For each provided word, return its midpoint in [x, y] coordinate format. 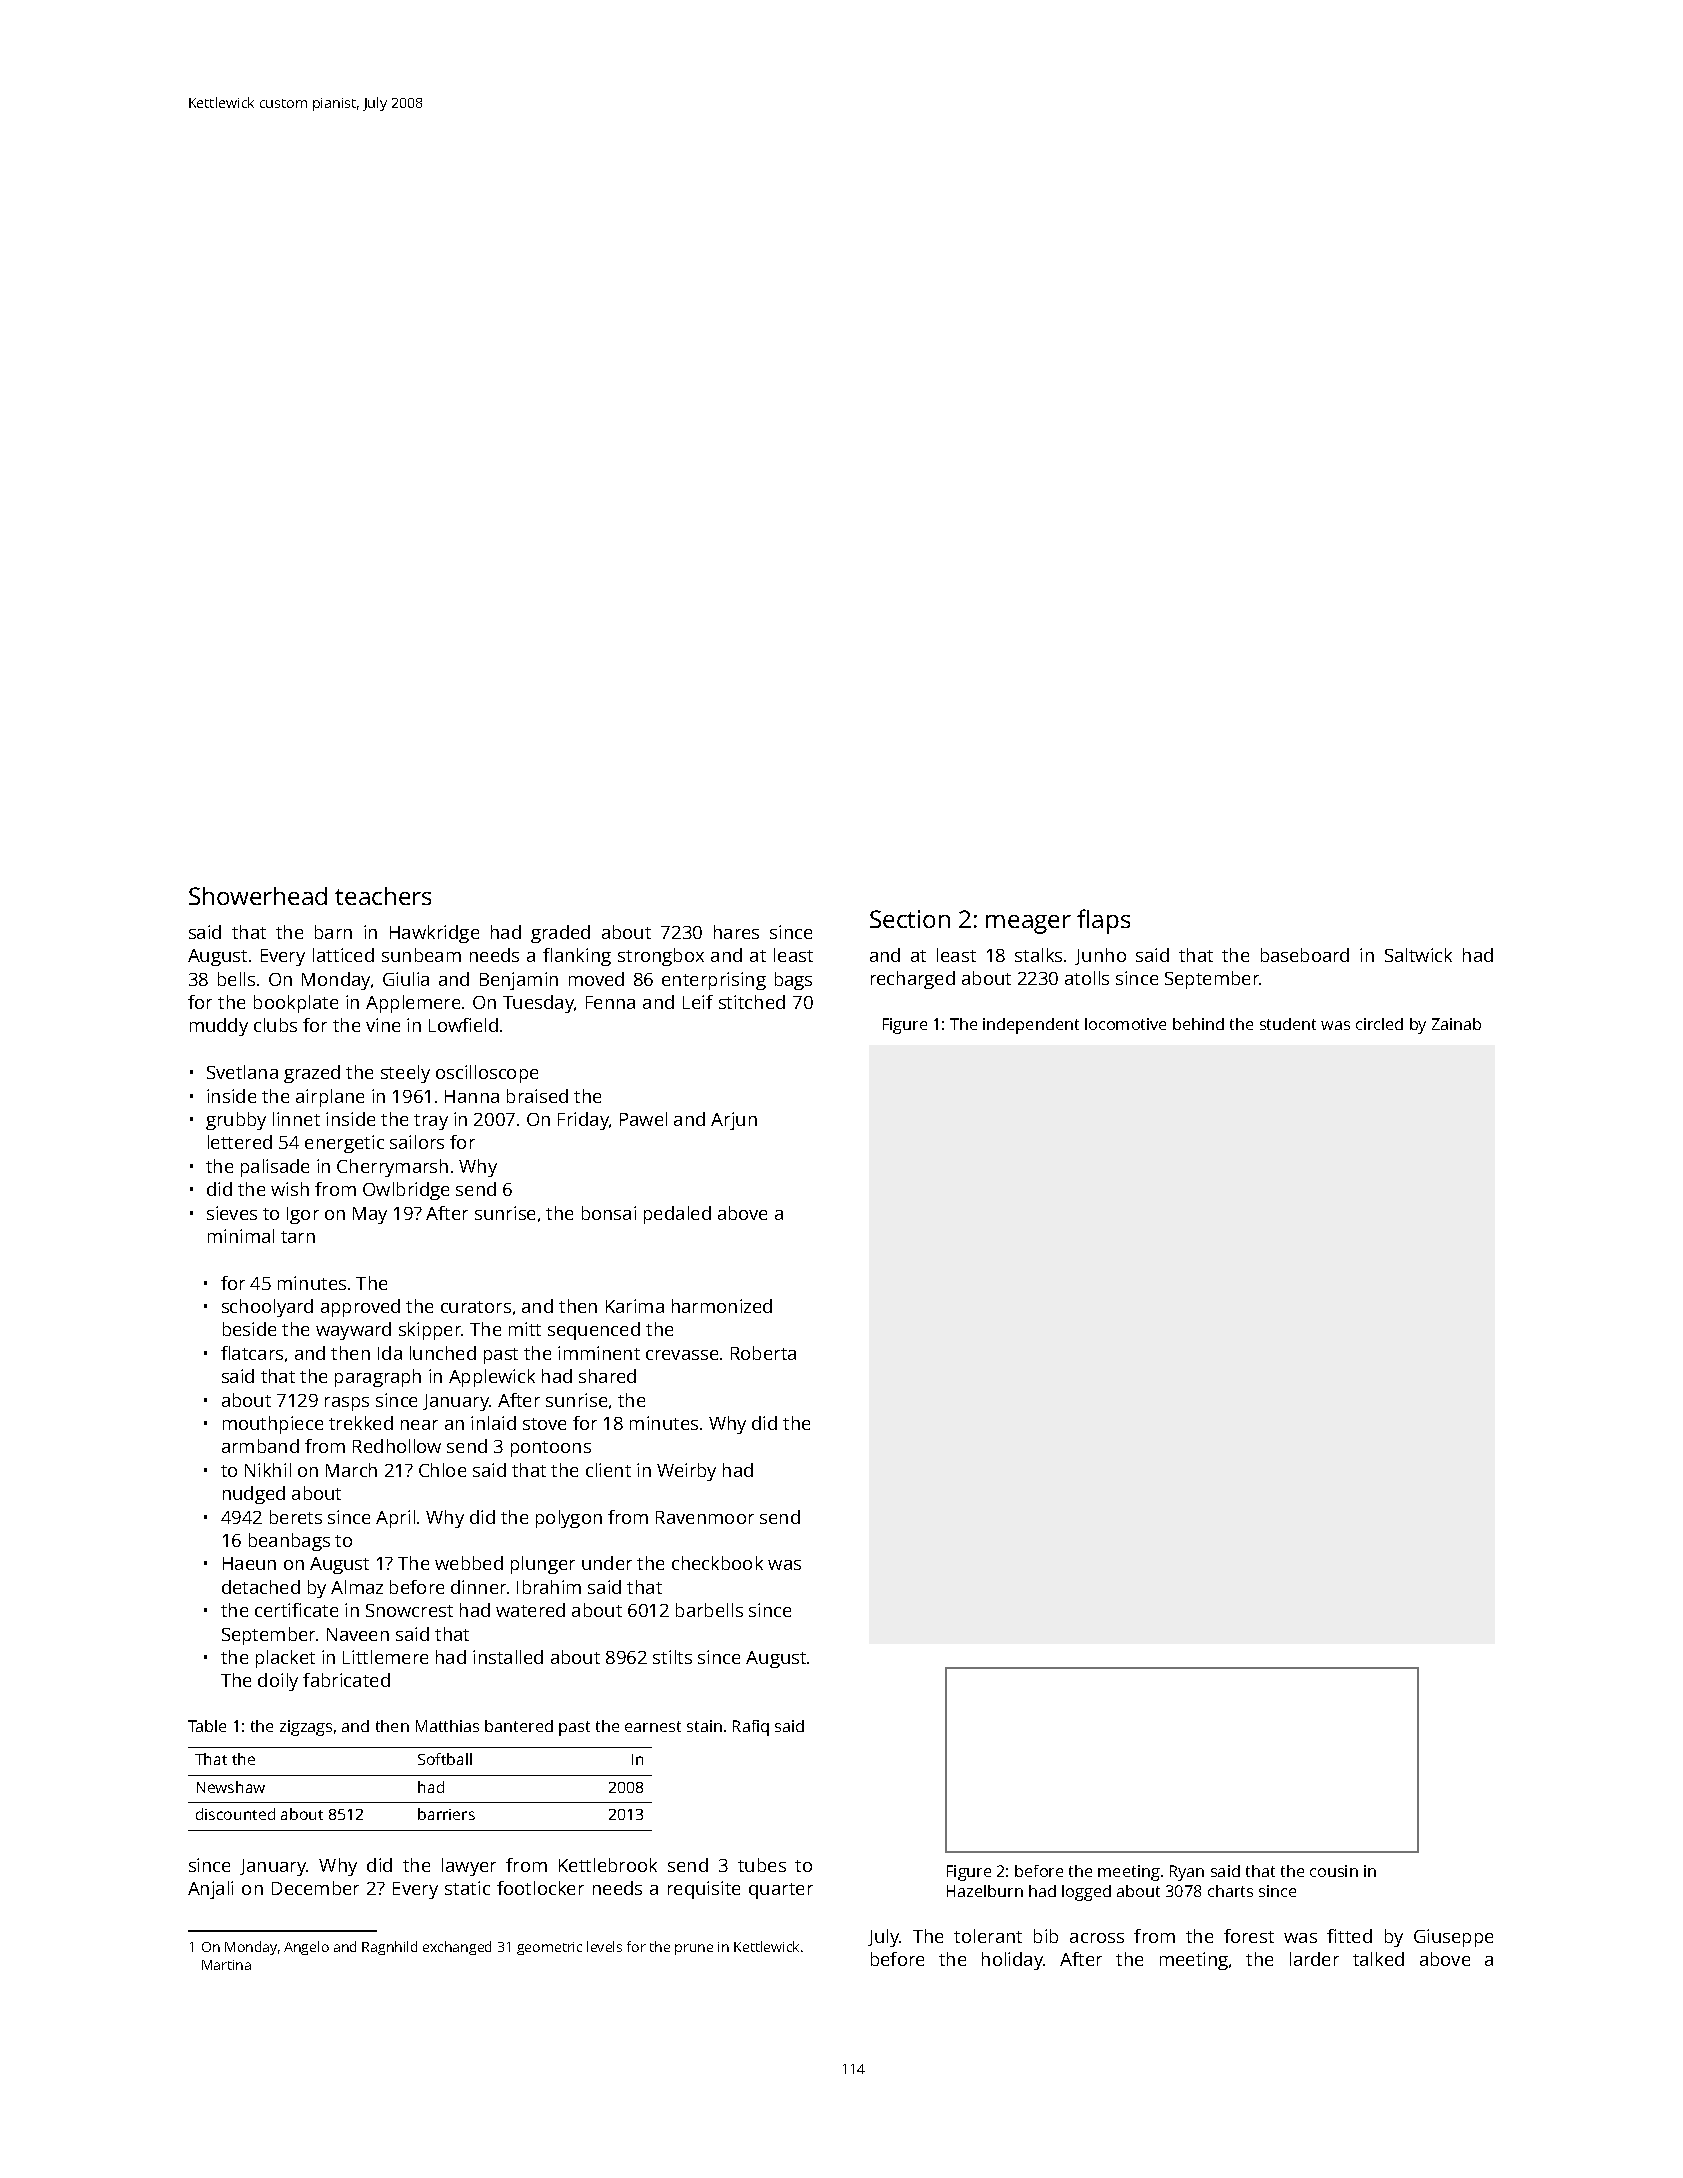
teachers [383, 896]
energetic [344, 1144]
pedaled [677, 1215]
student [1288, 1024]
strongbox [661, 957]
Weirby [686, 1472]
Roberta [763, 1353]
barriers [446, 1814]
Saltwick [1418, 955]
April [395, 1519]
